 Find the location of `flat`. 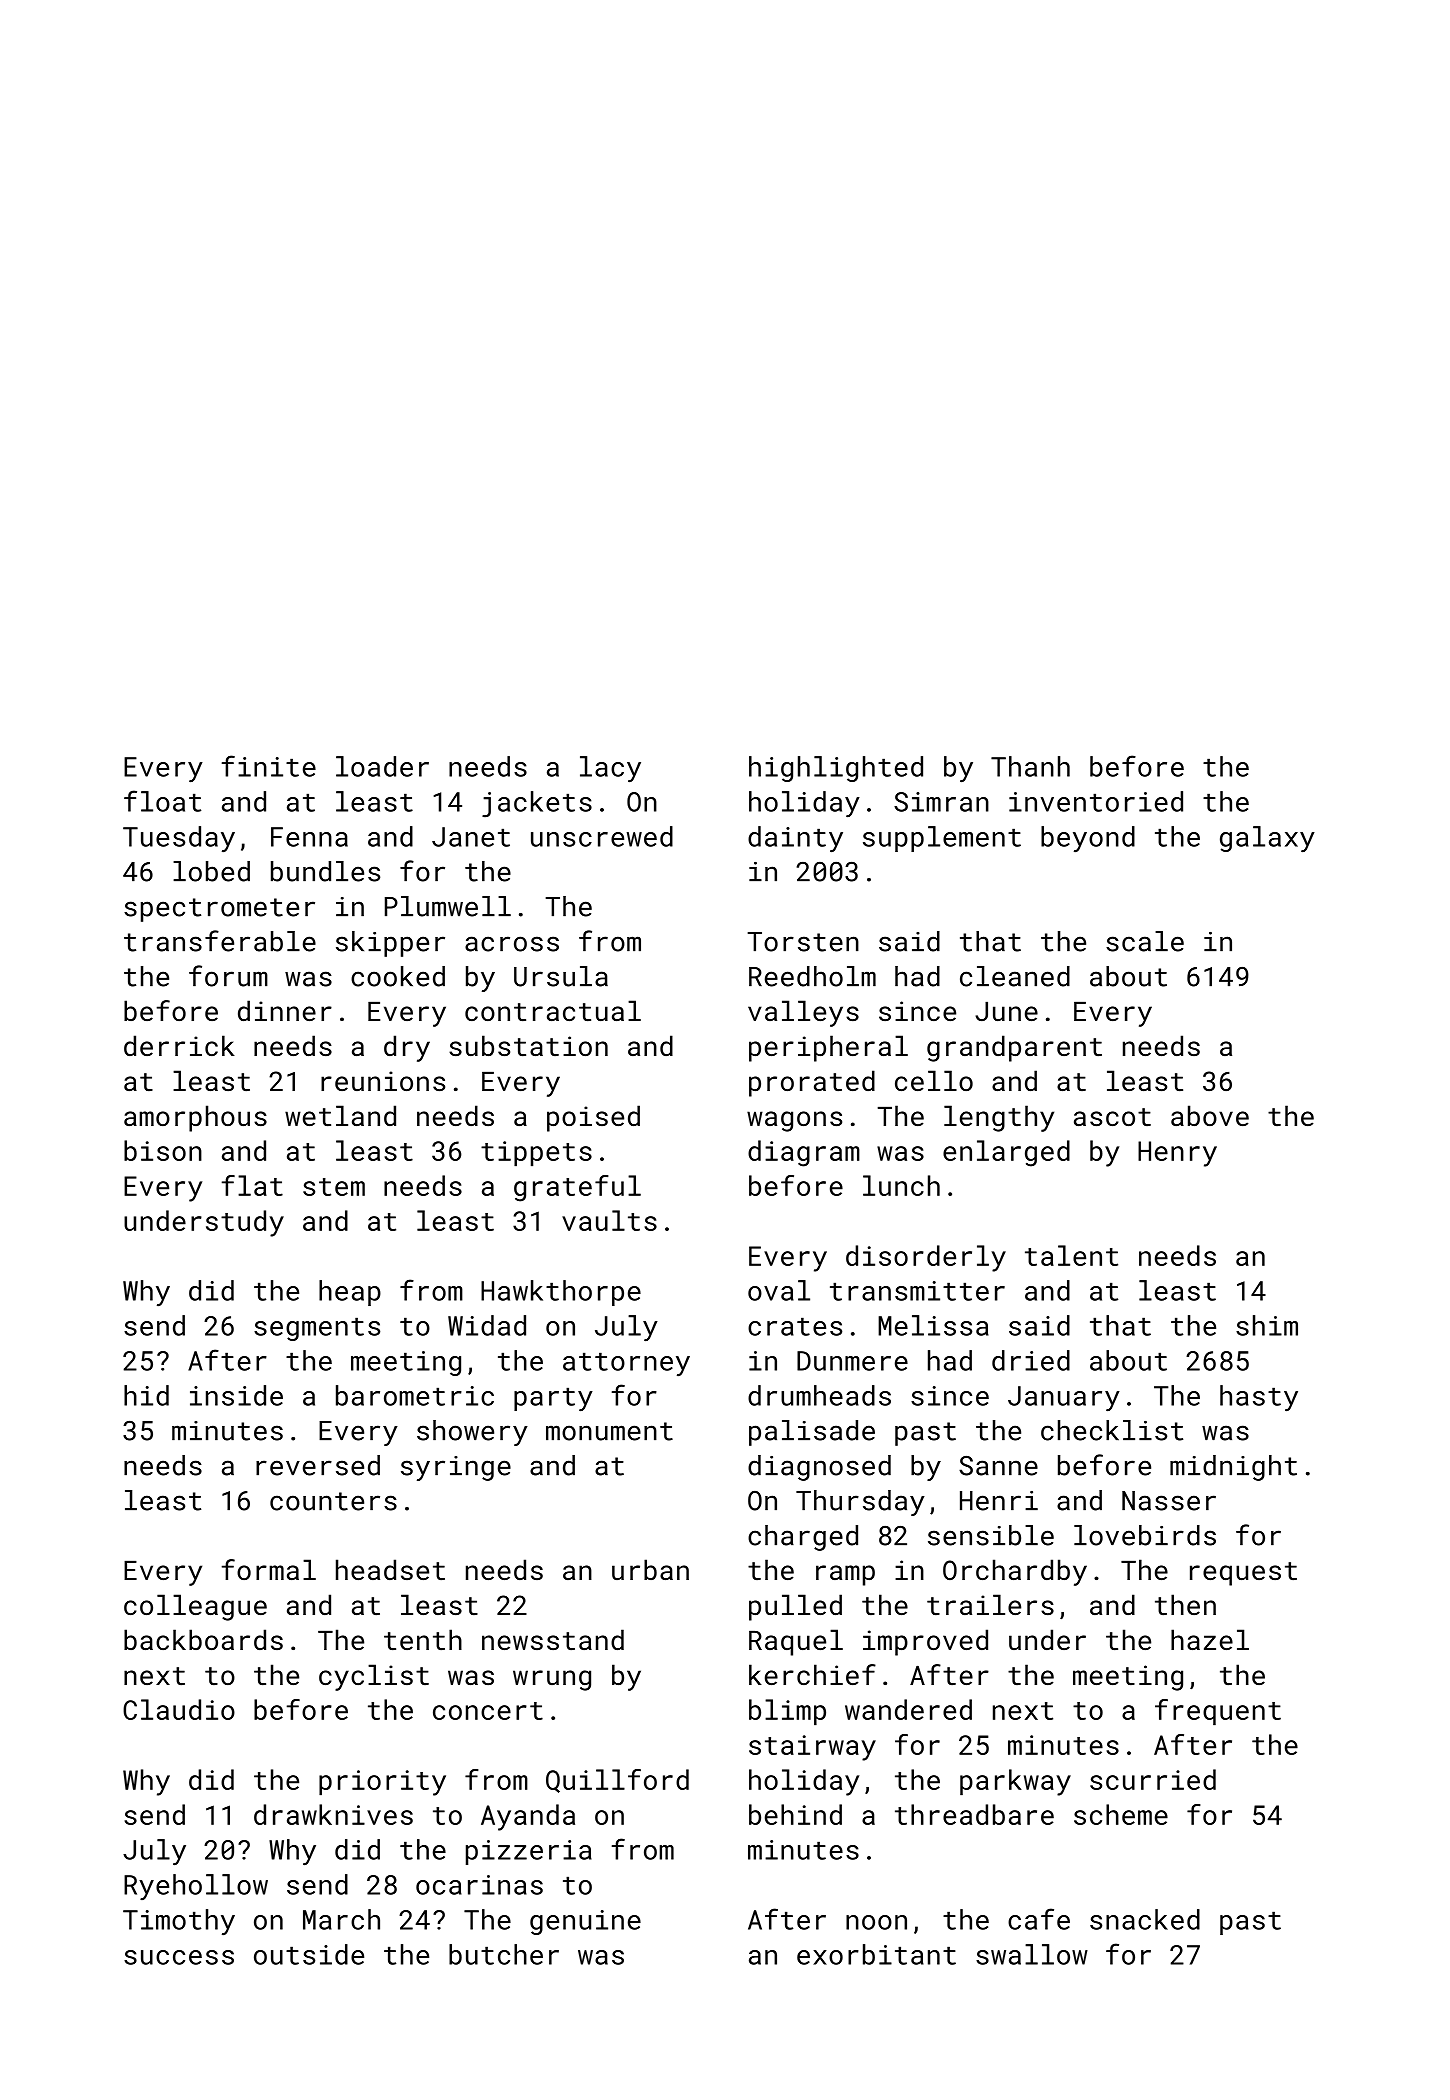

flat is located at coordinates (252, 1185).
